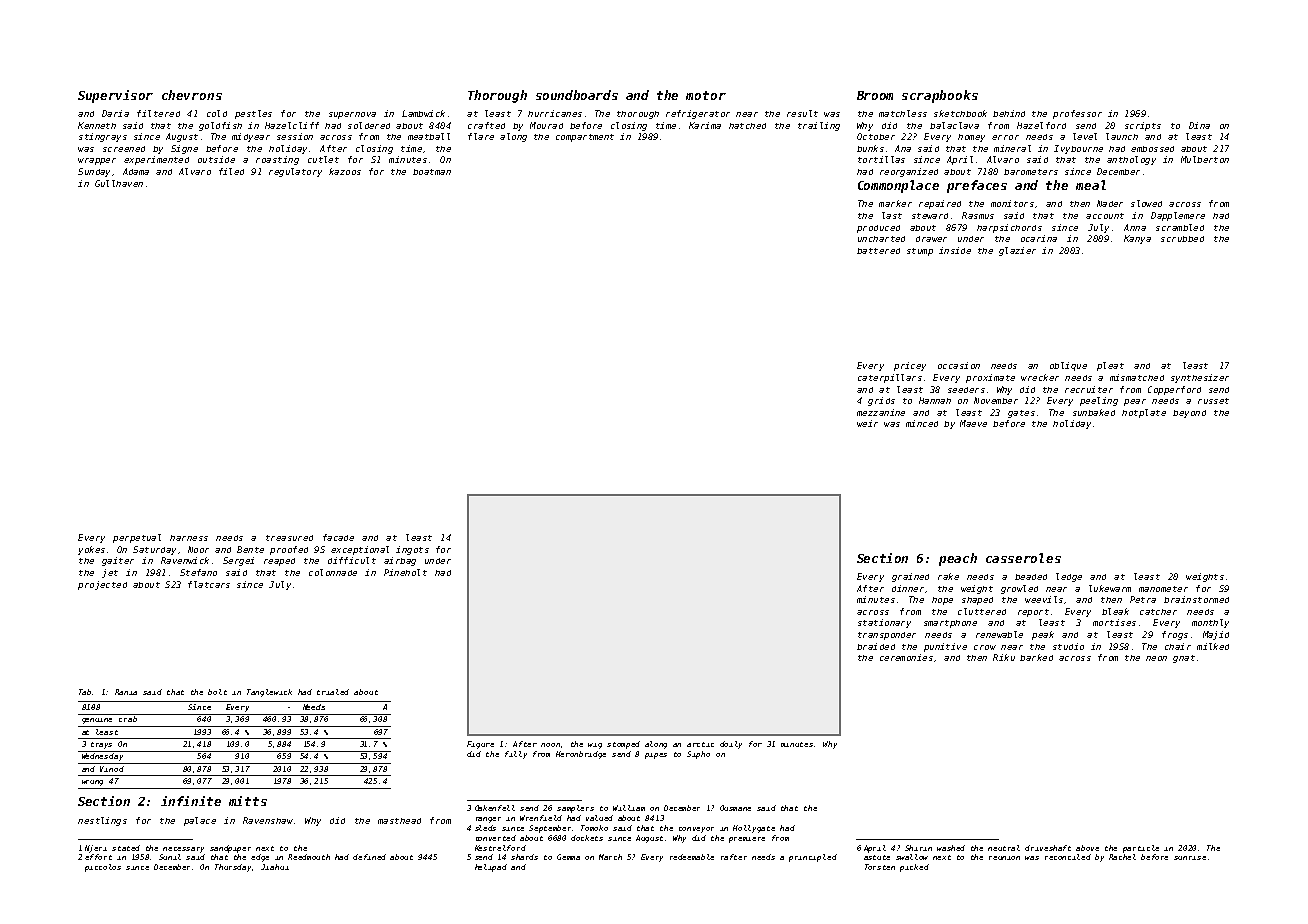 This page has height=924, width=1308. I want to click on Pineholt, so click(405, 572).
